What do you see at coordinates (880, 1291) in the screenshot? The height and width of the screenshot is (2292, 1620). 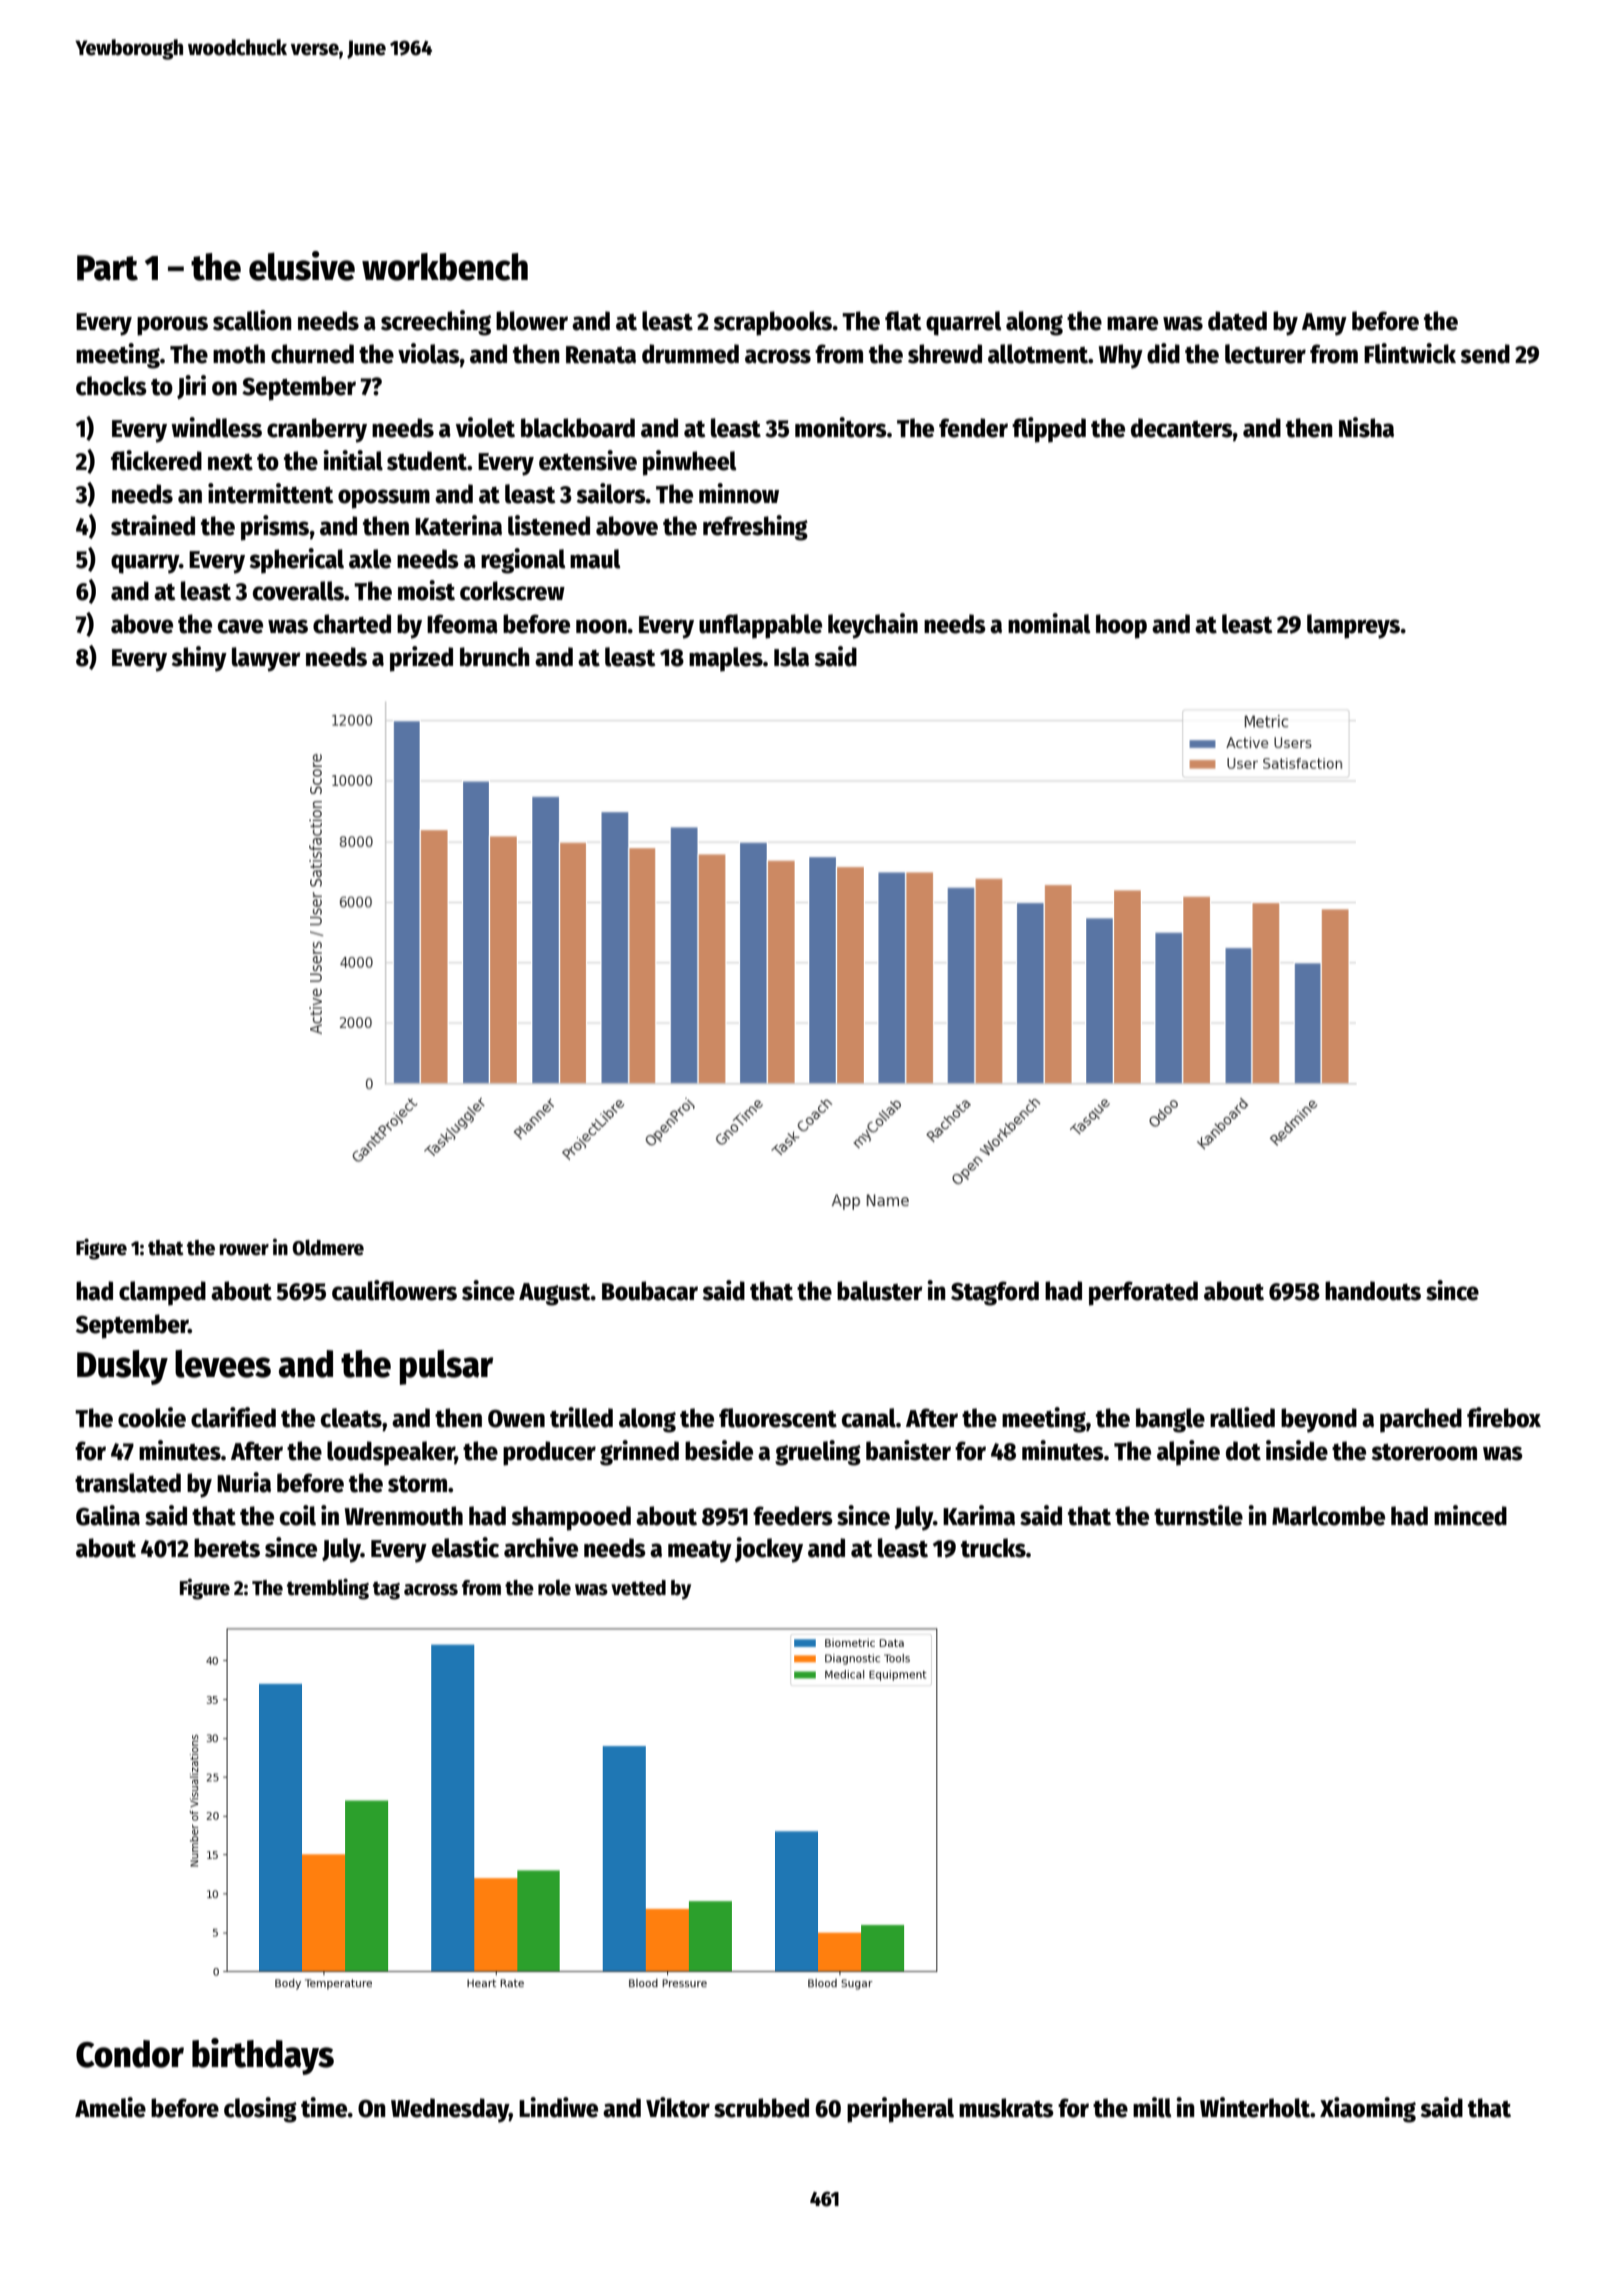 I see `baluster` at bounding box center [880, 1291].
